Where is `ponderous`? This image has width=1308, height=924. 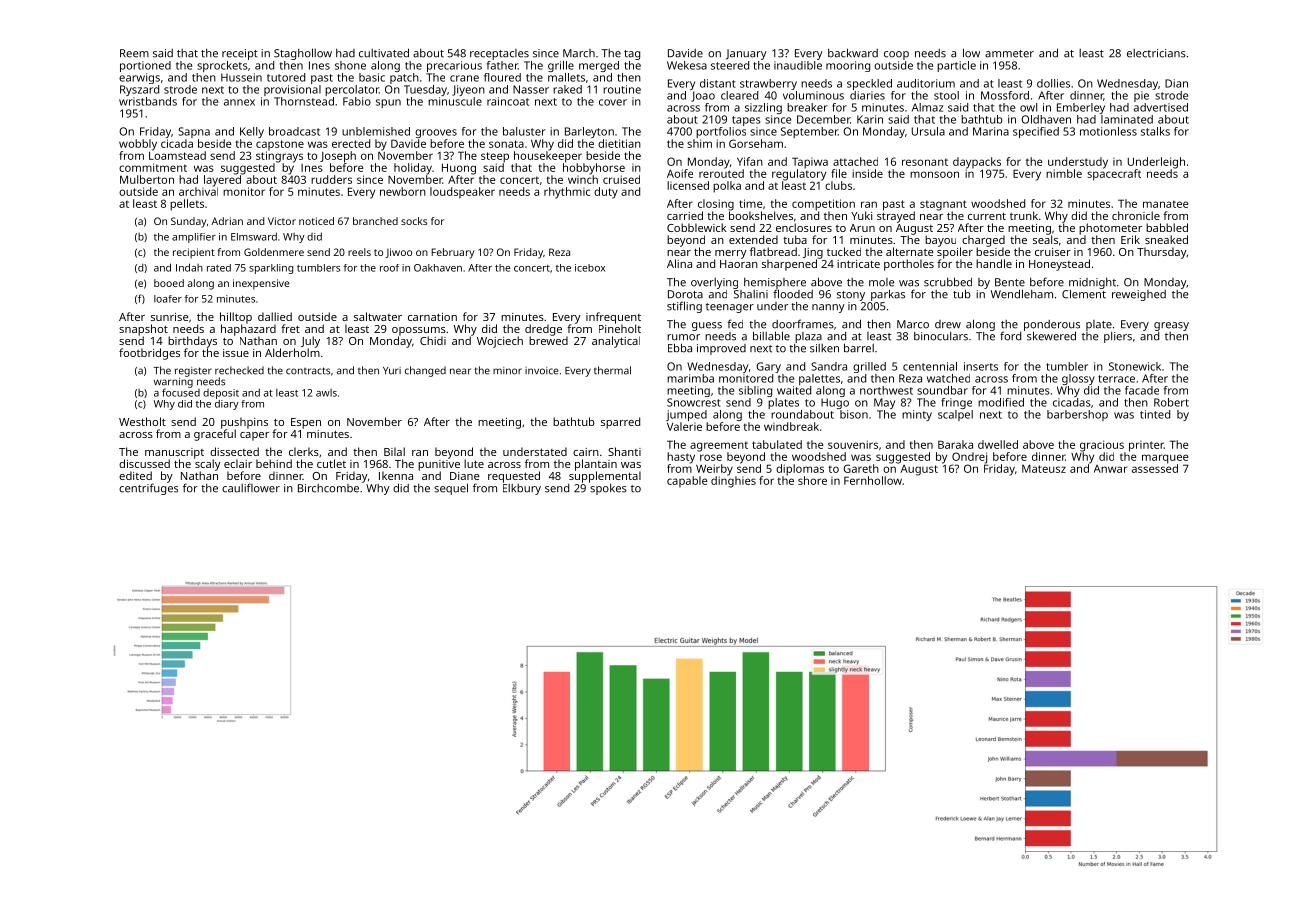
ponderous is located at coordinates (1052, 325).
